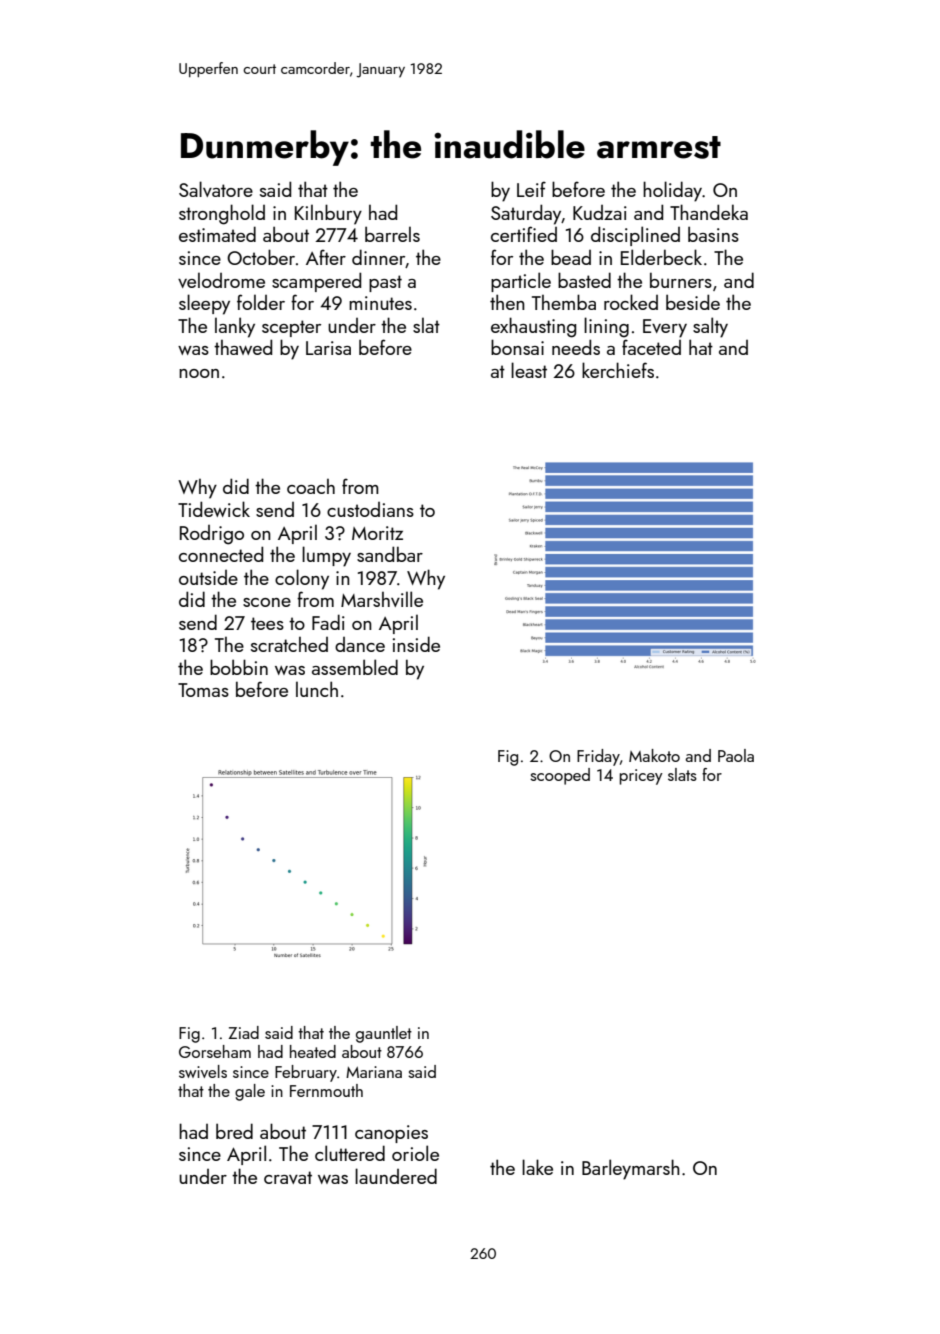  Describe the element at coordinates (672, 191) in the screenshot. I see `holiday` at that location.
